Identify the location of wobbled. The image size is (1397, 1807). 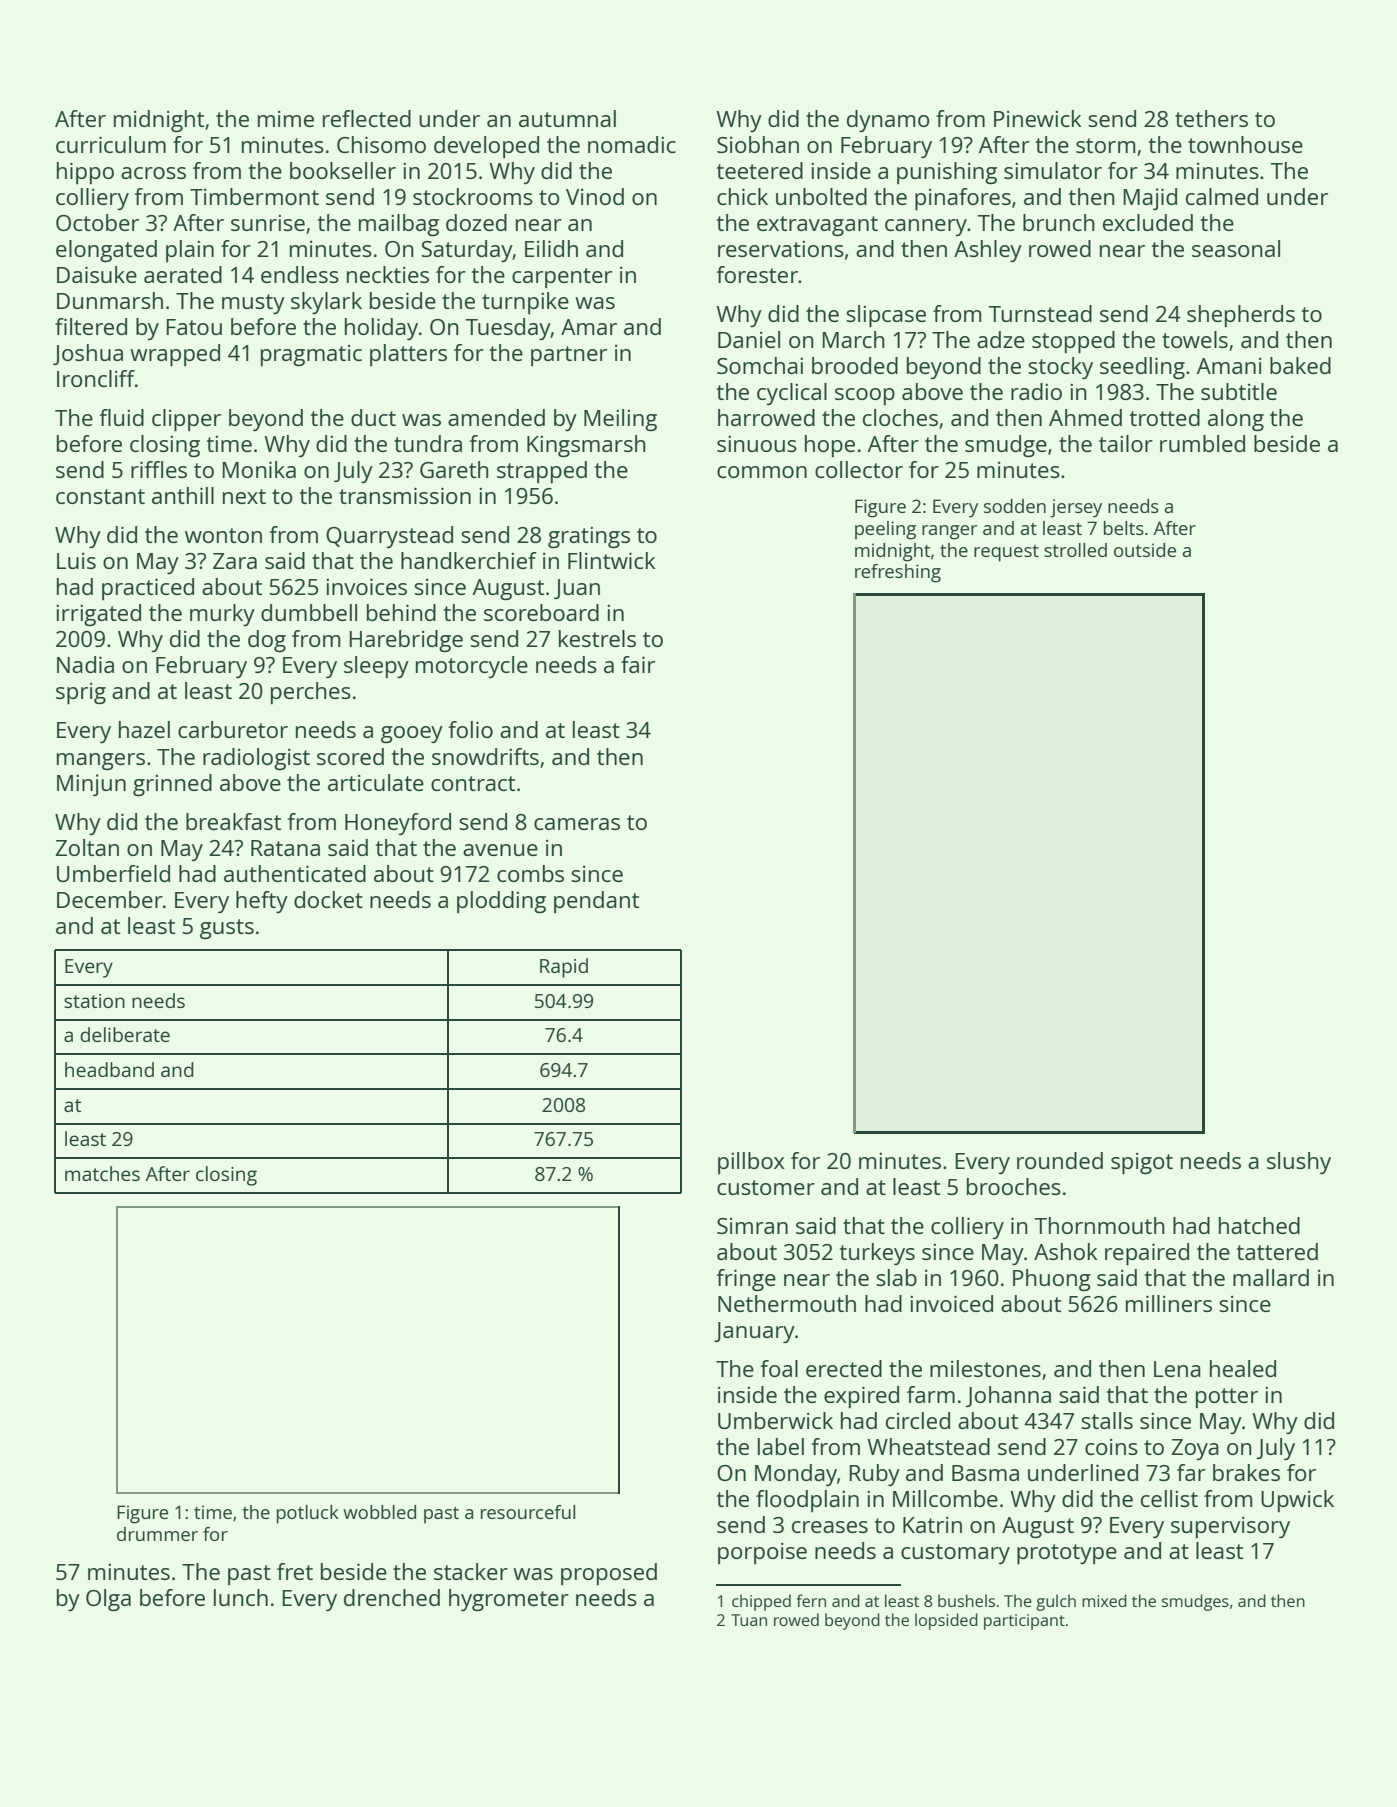
(379, 1512).
